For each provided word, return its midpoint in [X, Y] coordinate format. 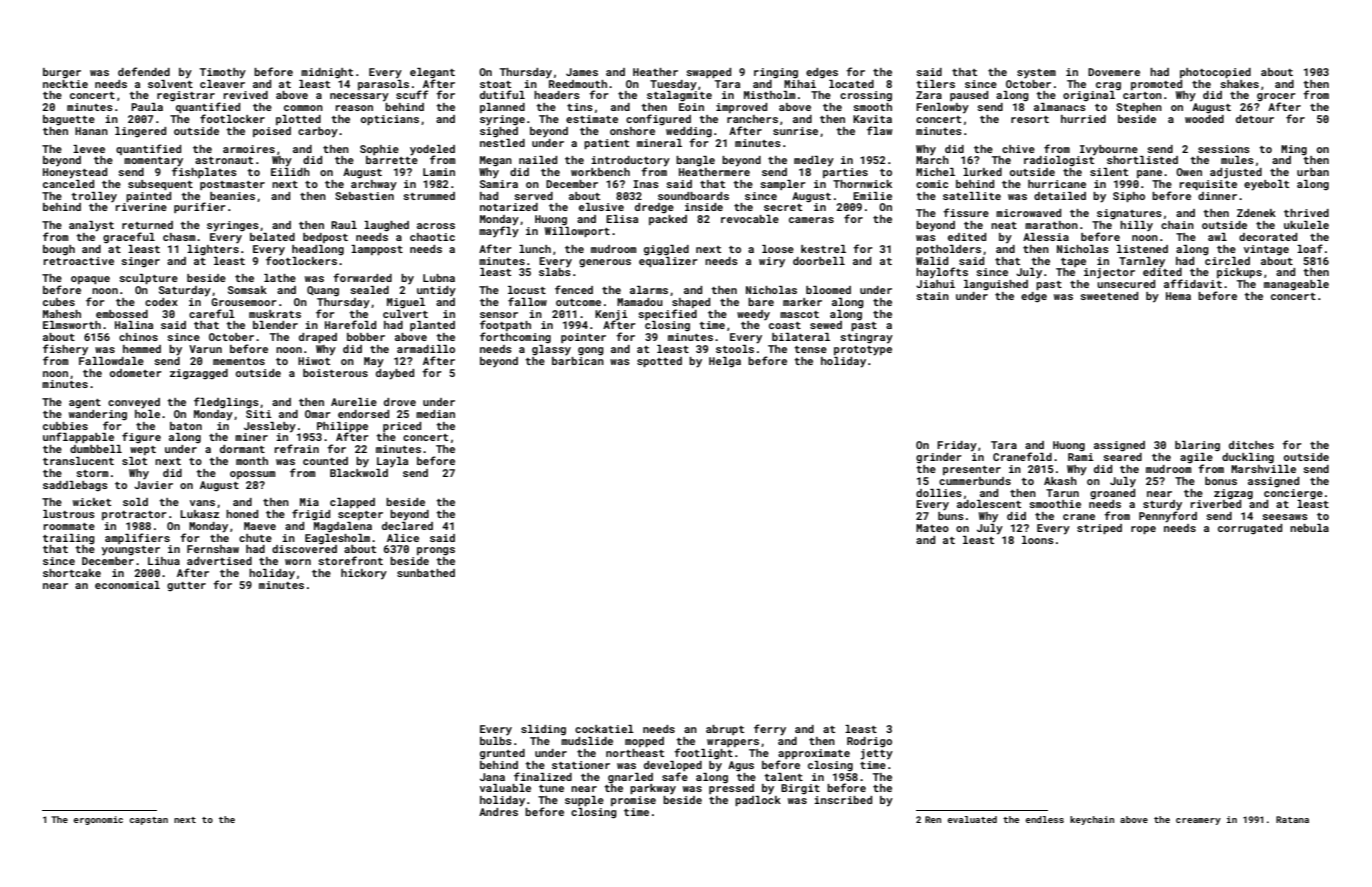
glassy [551, 350]
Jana [492, 777]
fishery [65, 350]
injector [1109, 273]
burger [62, 73]
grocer [1276, 97]
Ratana [1292, 819]
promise [633, 801]
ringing [776, 73]
